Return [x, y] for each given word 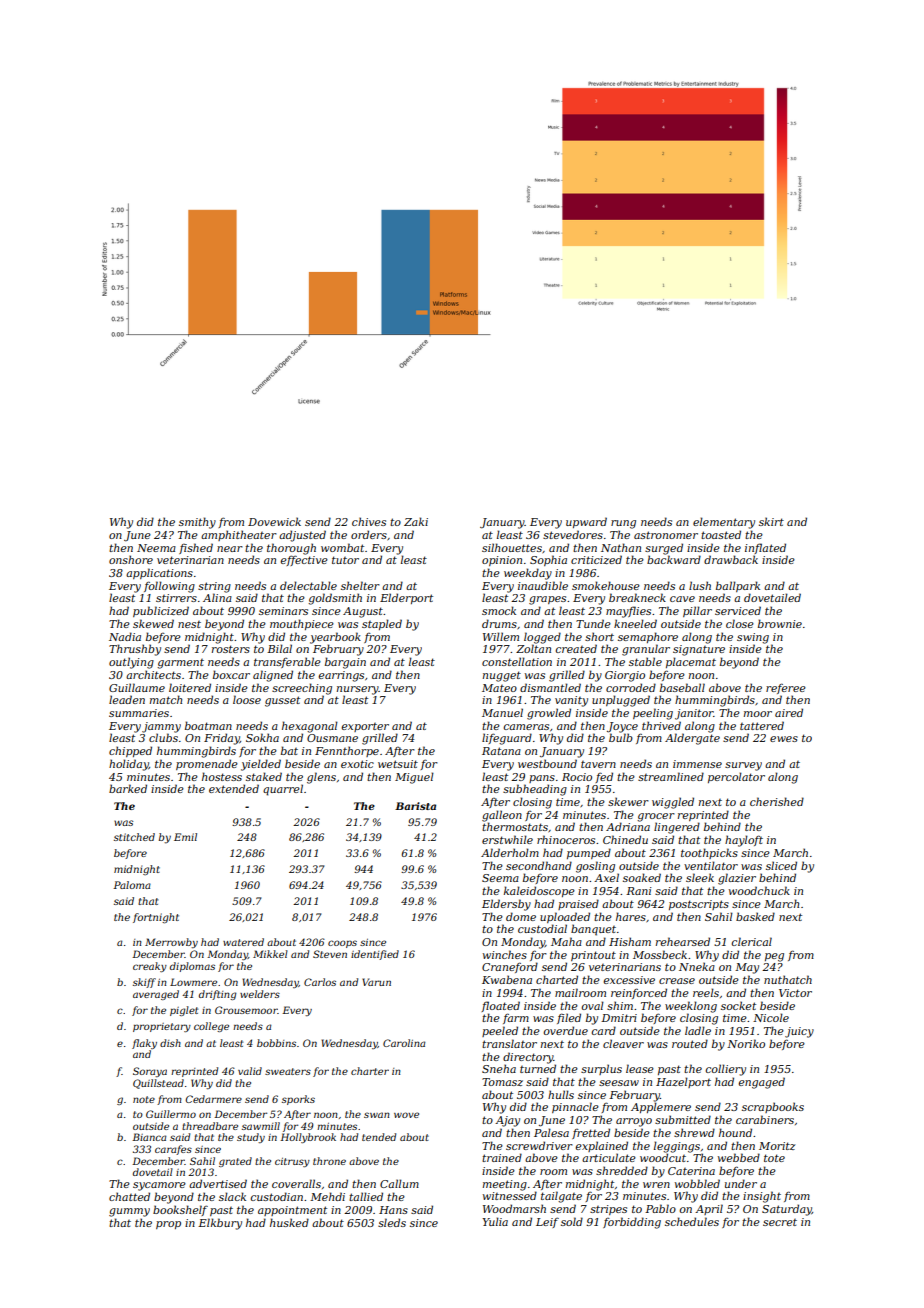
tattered [762, 725]
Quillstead [158, 1084]
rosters [231, 649]
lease [640, 1068]
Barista [415, 806]
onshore [131, 559]
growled [549, 714]
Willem [501, 636]
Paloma [132, 885]
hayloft [744, 841]
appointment [292, 1211]
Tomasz [502, 1082]
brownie [780, 623]
